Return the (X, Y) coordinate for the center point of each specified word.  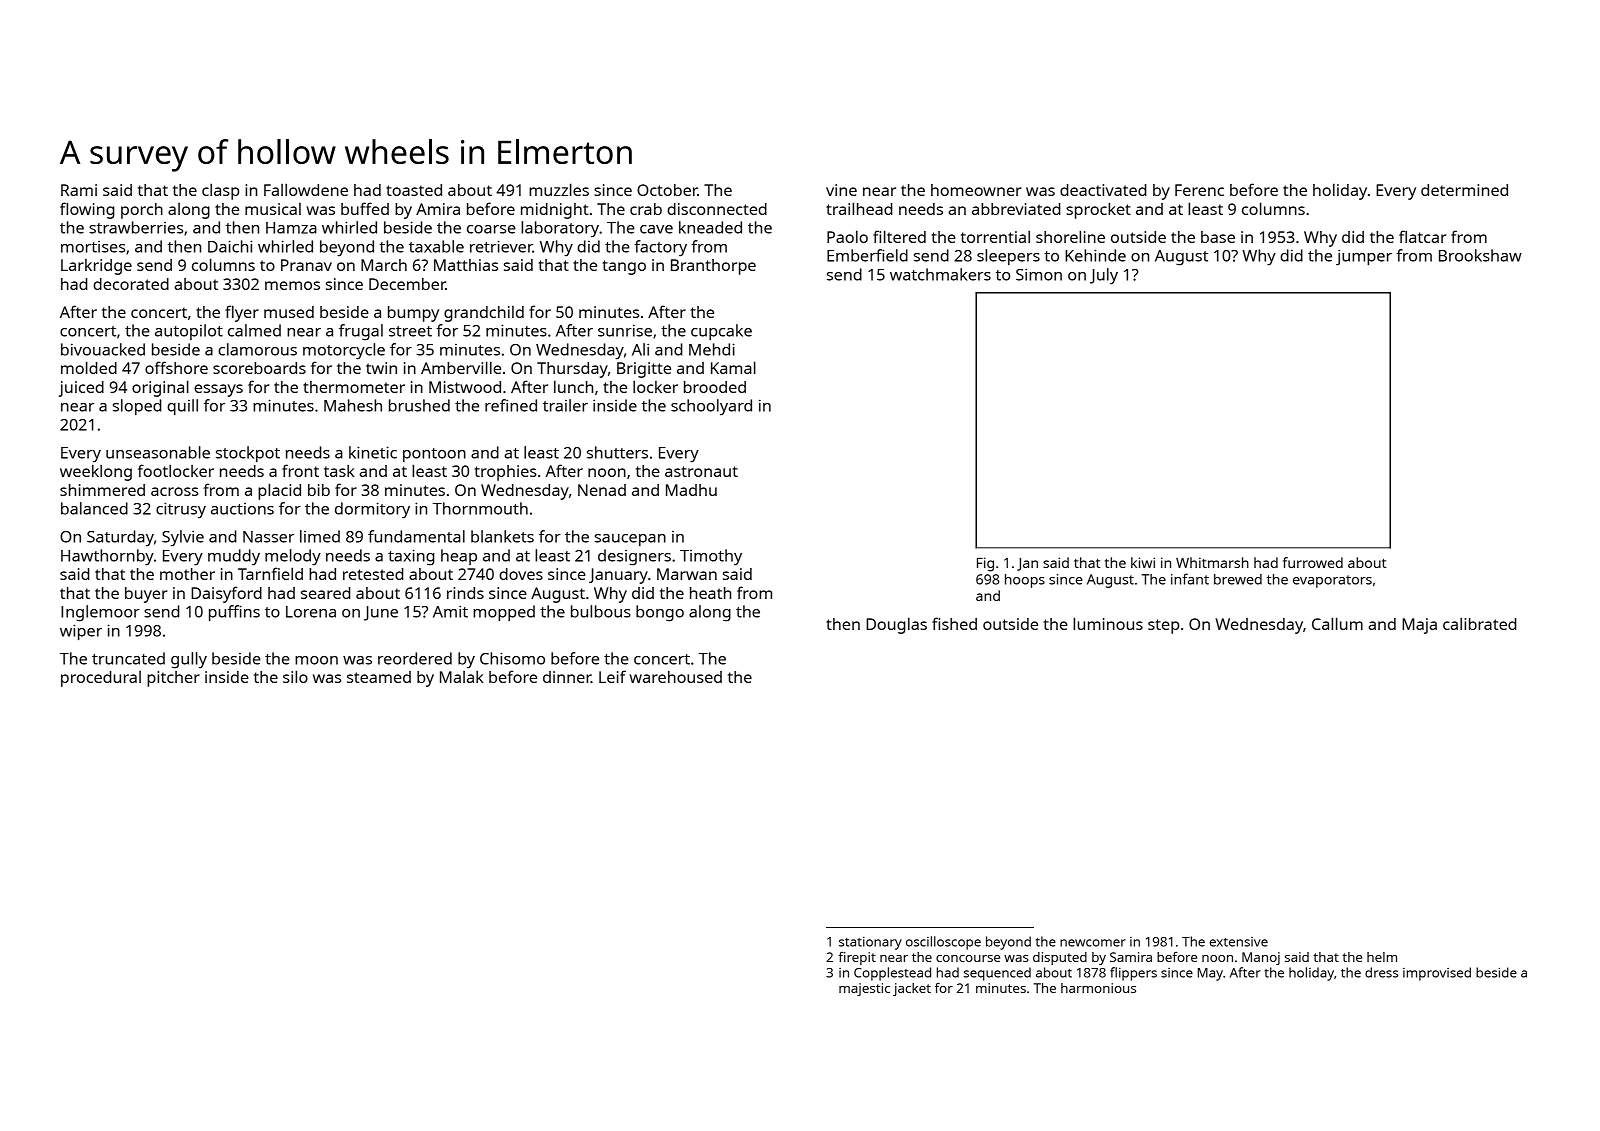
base (1218, 237)
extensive (1238, 942)
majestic (864, 989)
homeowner (976, 190)
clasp (220, 191)
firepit (857, 958)
